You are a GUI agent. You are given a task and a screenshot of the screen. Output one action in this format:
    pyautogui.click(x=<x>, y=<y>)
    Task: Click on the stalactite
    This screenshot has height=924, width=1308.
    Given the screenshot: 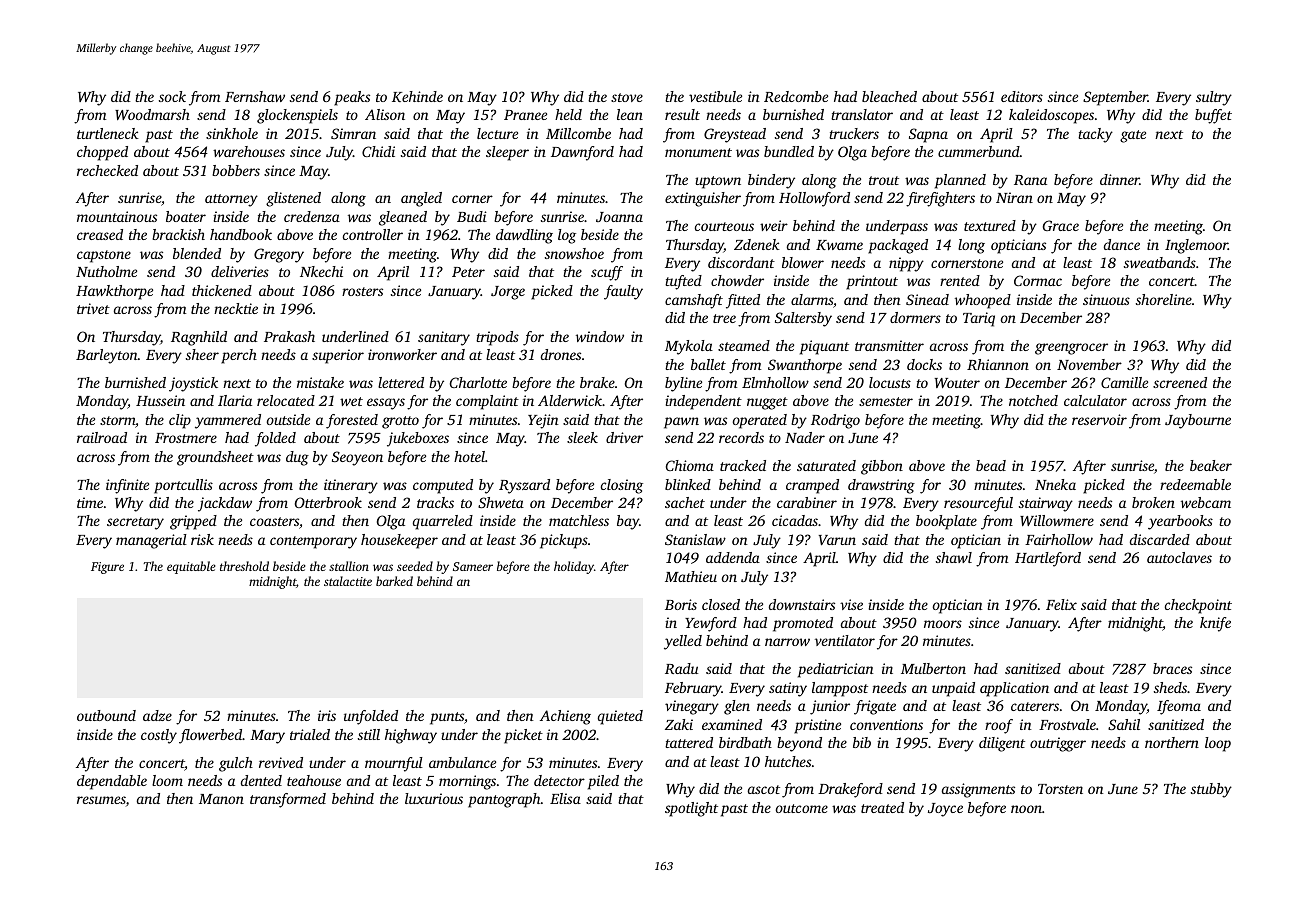 What is the action you would take?
    pyautogui.click(x=348, y=581)
